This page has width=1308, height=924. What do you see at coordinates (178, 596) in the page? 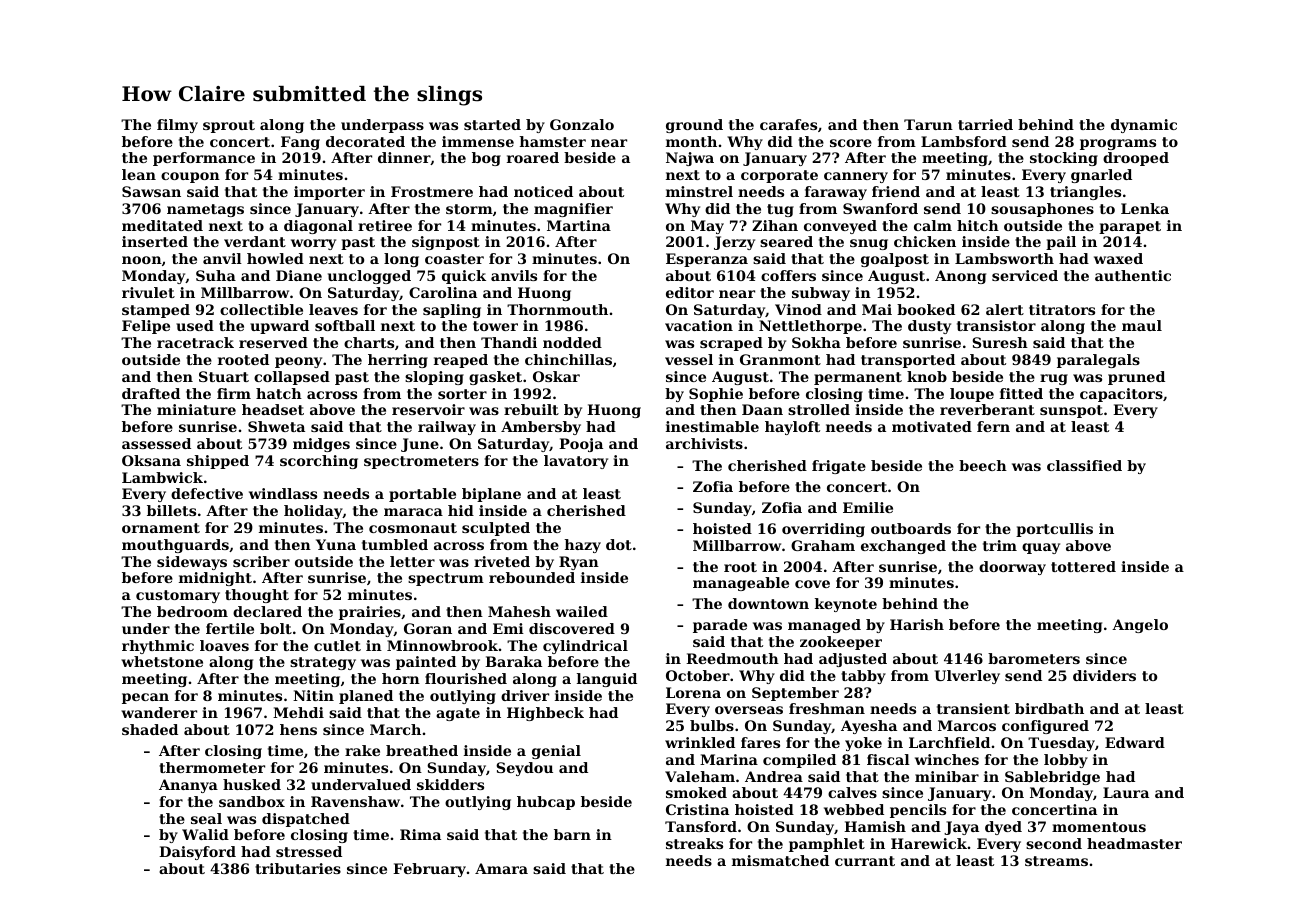
I see `customary` at bounding box center [178, 596].
